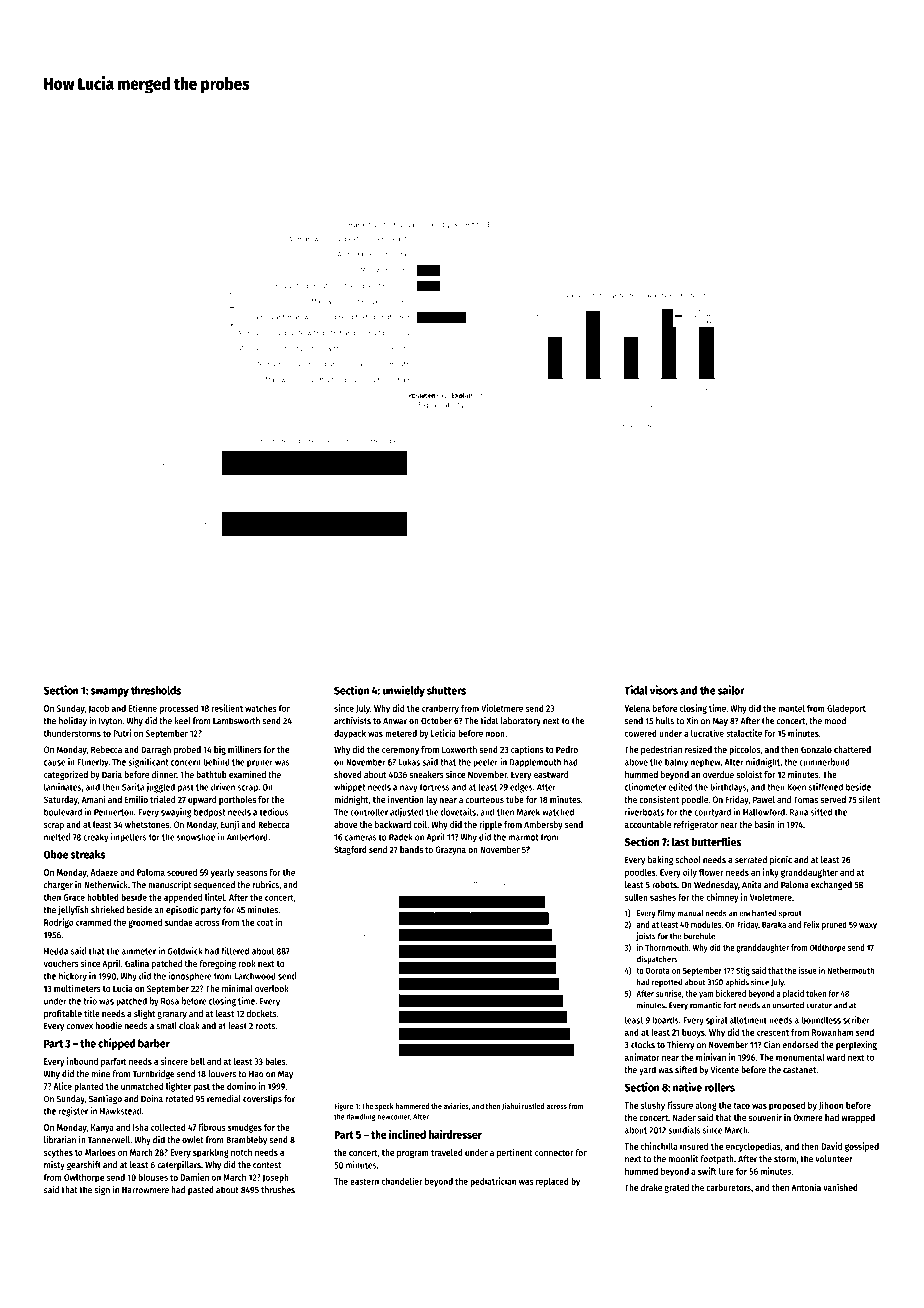 Image resolution: width=924 pixels, height=1308 pixels. I want to click on louvers, so click(222, 1074).
